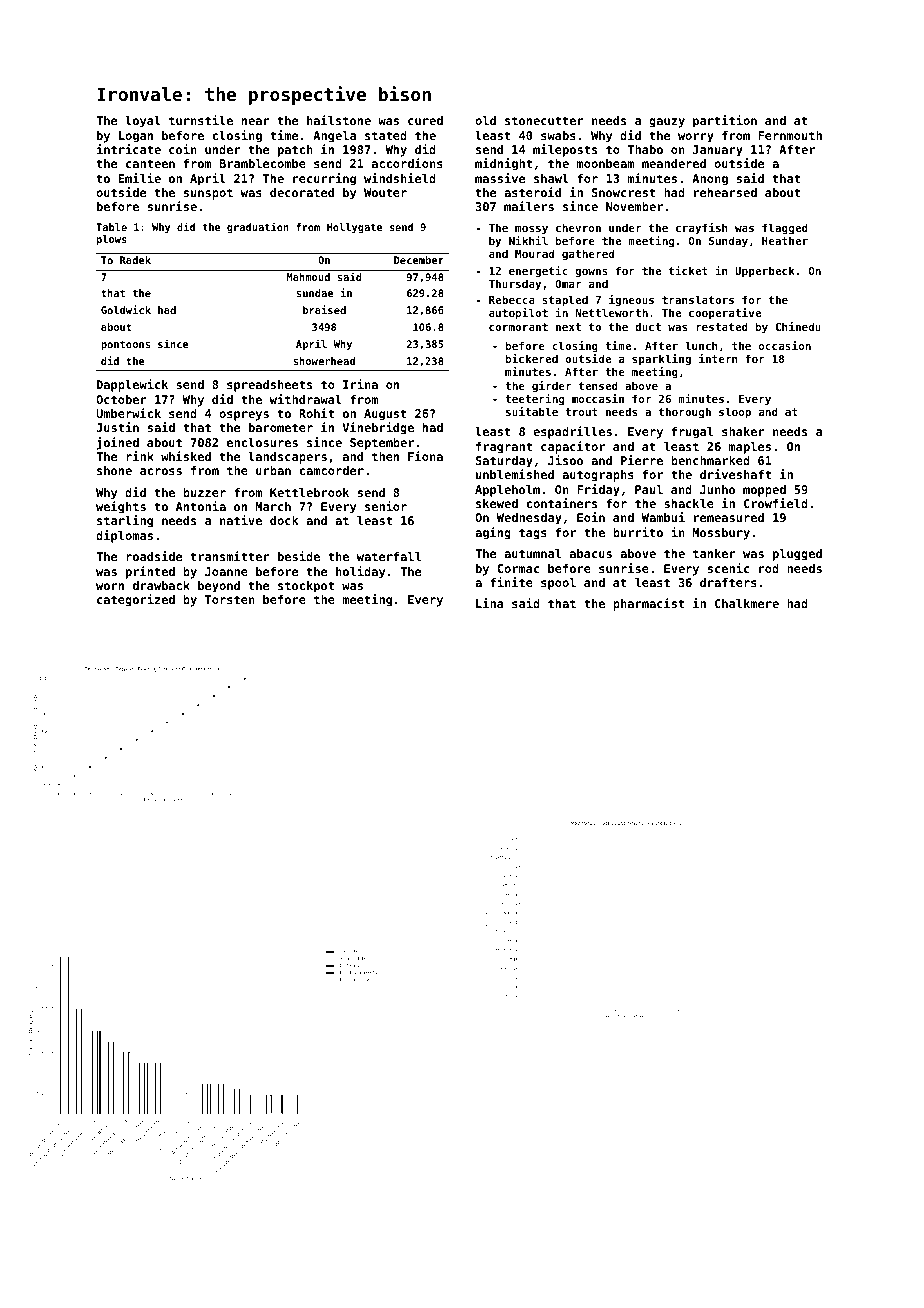 This screenshot has width=924, height=1308. Describe the element at coordinates (324, 179) in the screenshot. I see `recurring` at that location.
